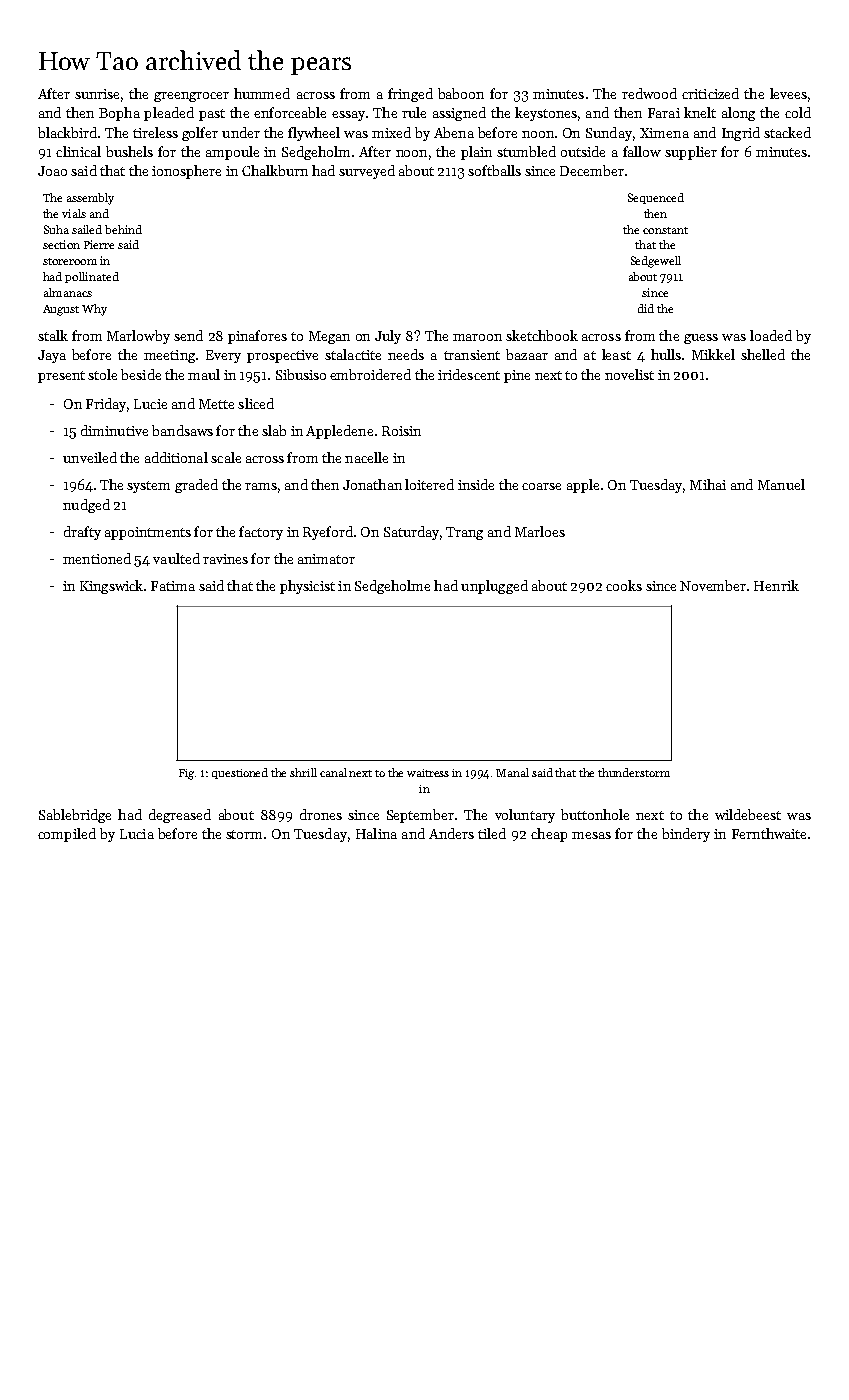 The image size is (849, 1400). I want to click on shelled, so click(763, 354).
